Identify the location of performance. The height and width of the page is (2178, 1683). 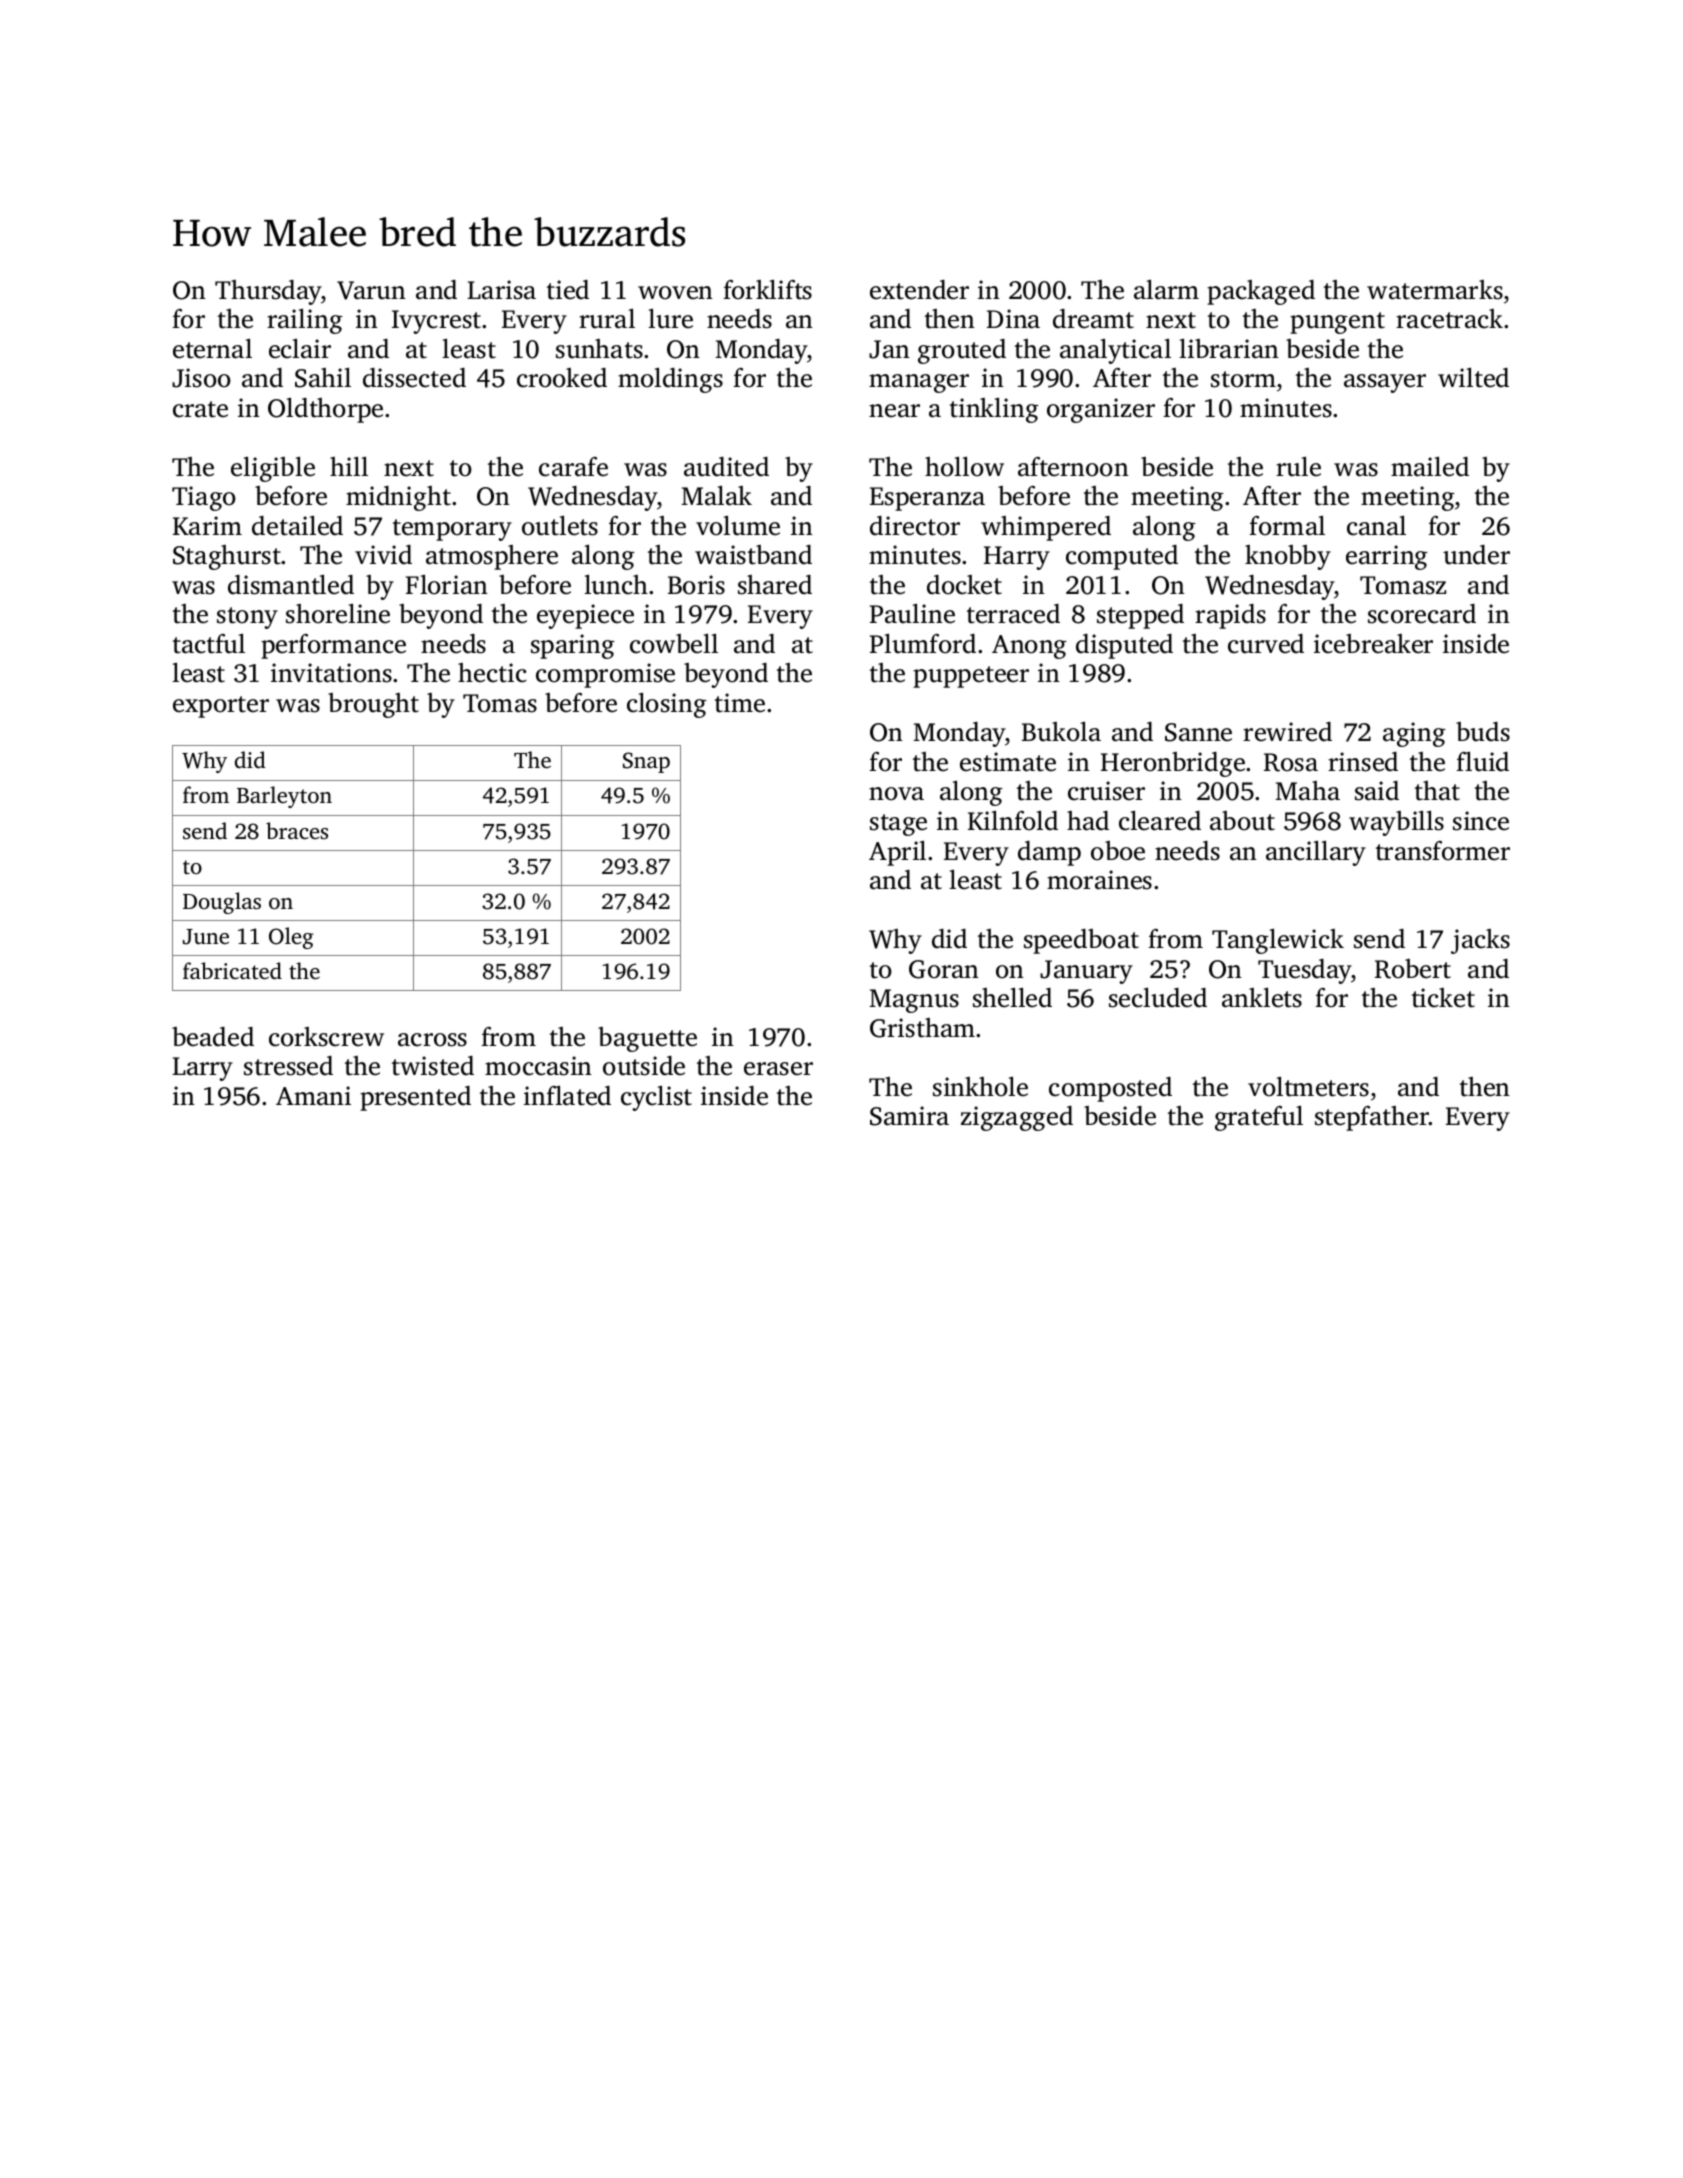
(333, 646).
